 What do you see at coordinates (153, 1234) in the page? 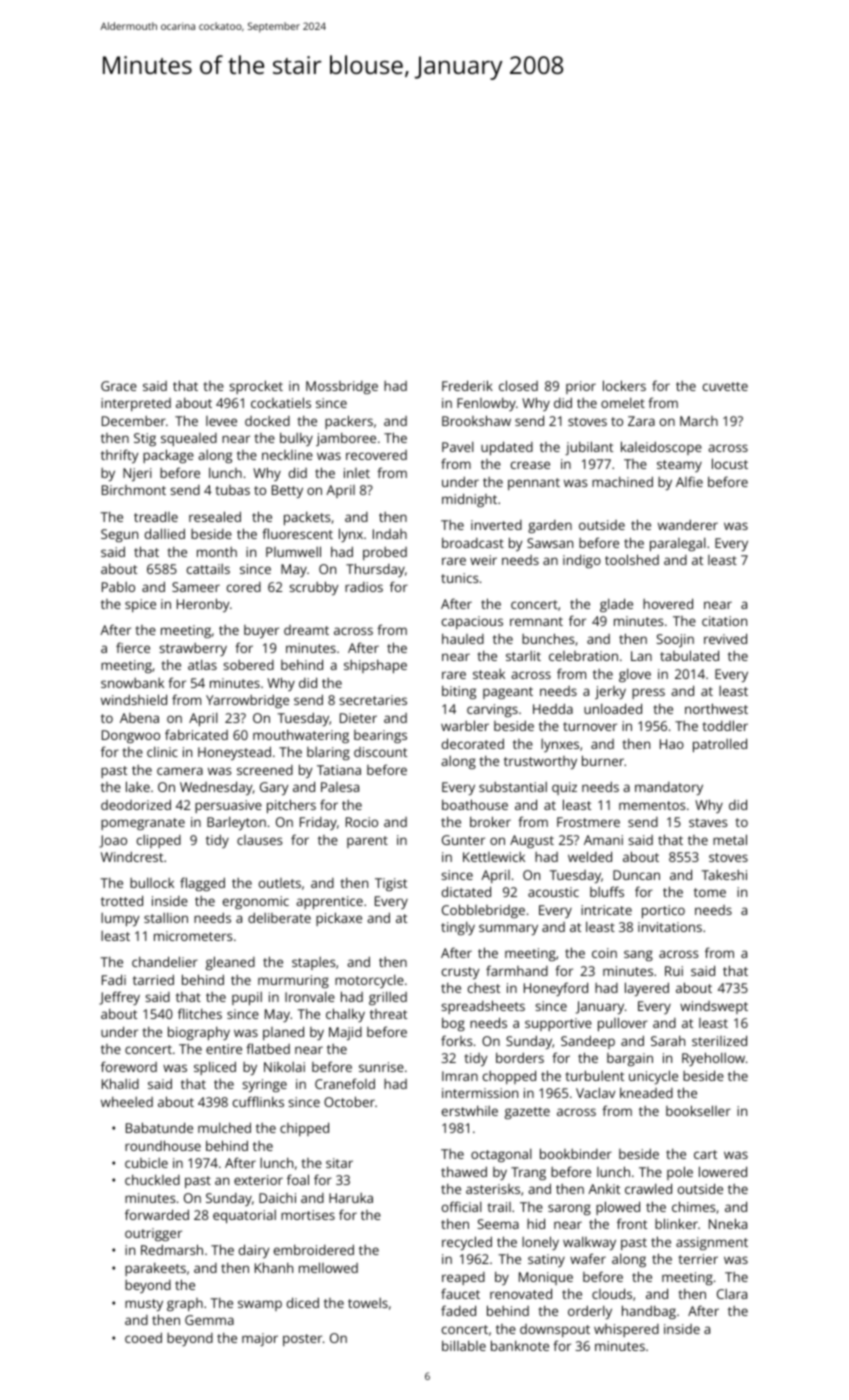
I see `outrigger` at bounding box center [153, 1234].
